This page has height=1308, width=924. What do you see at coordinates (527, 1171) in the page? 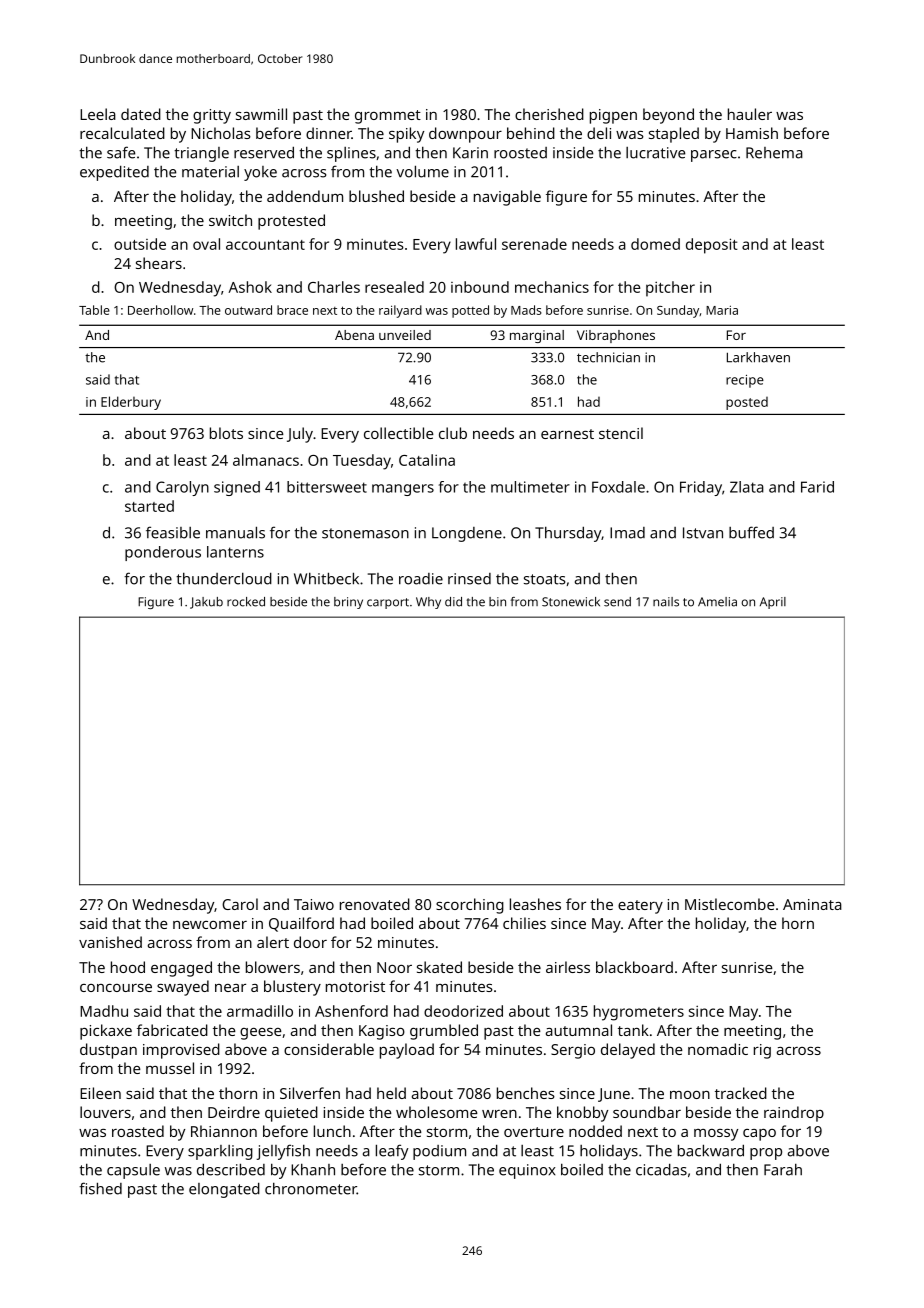
I see `equinox` at bounding box center [527, 1171].
